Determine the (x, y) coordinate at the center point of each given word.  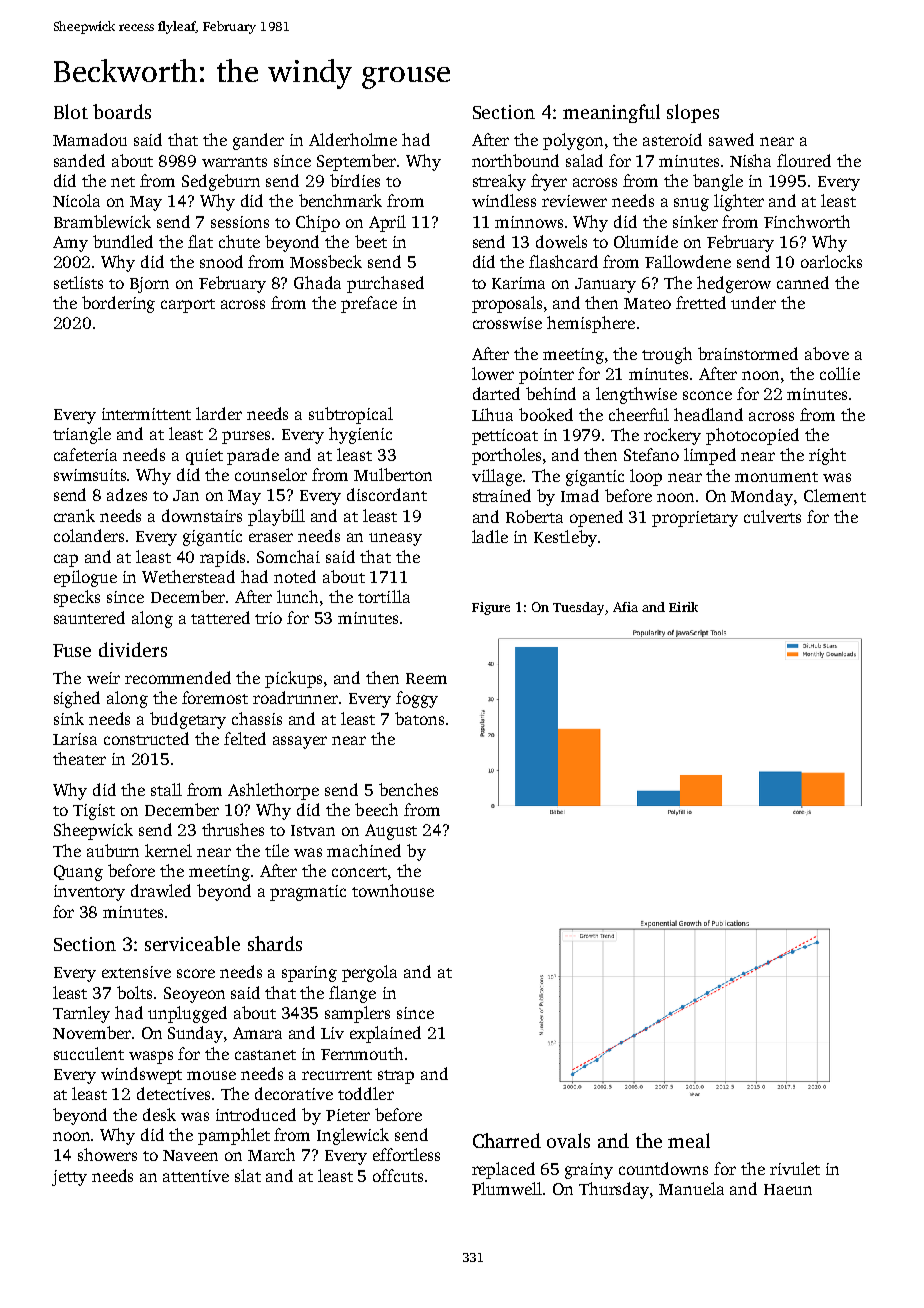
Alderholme (353, 139)
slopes (693, 113)
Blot (71, 111)
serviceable (192, 943)
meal (689, 1140)
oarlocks (831, 261)
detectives (173, 1093)
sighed (77, 699)
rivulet (795, 1168)
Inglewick (353, 1136)
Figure (491, 608)
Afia (625, 607)
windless (504, 200)
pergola (369, 973)
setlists (78, 282)
